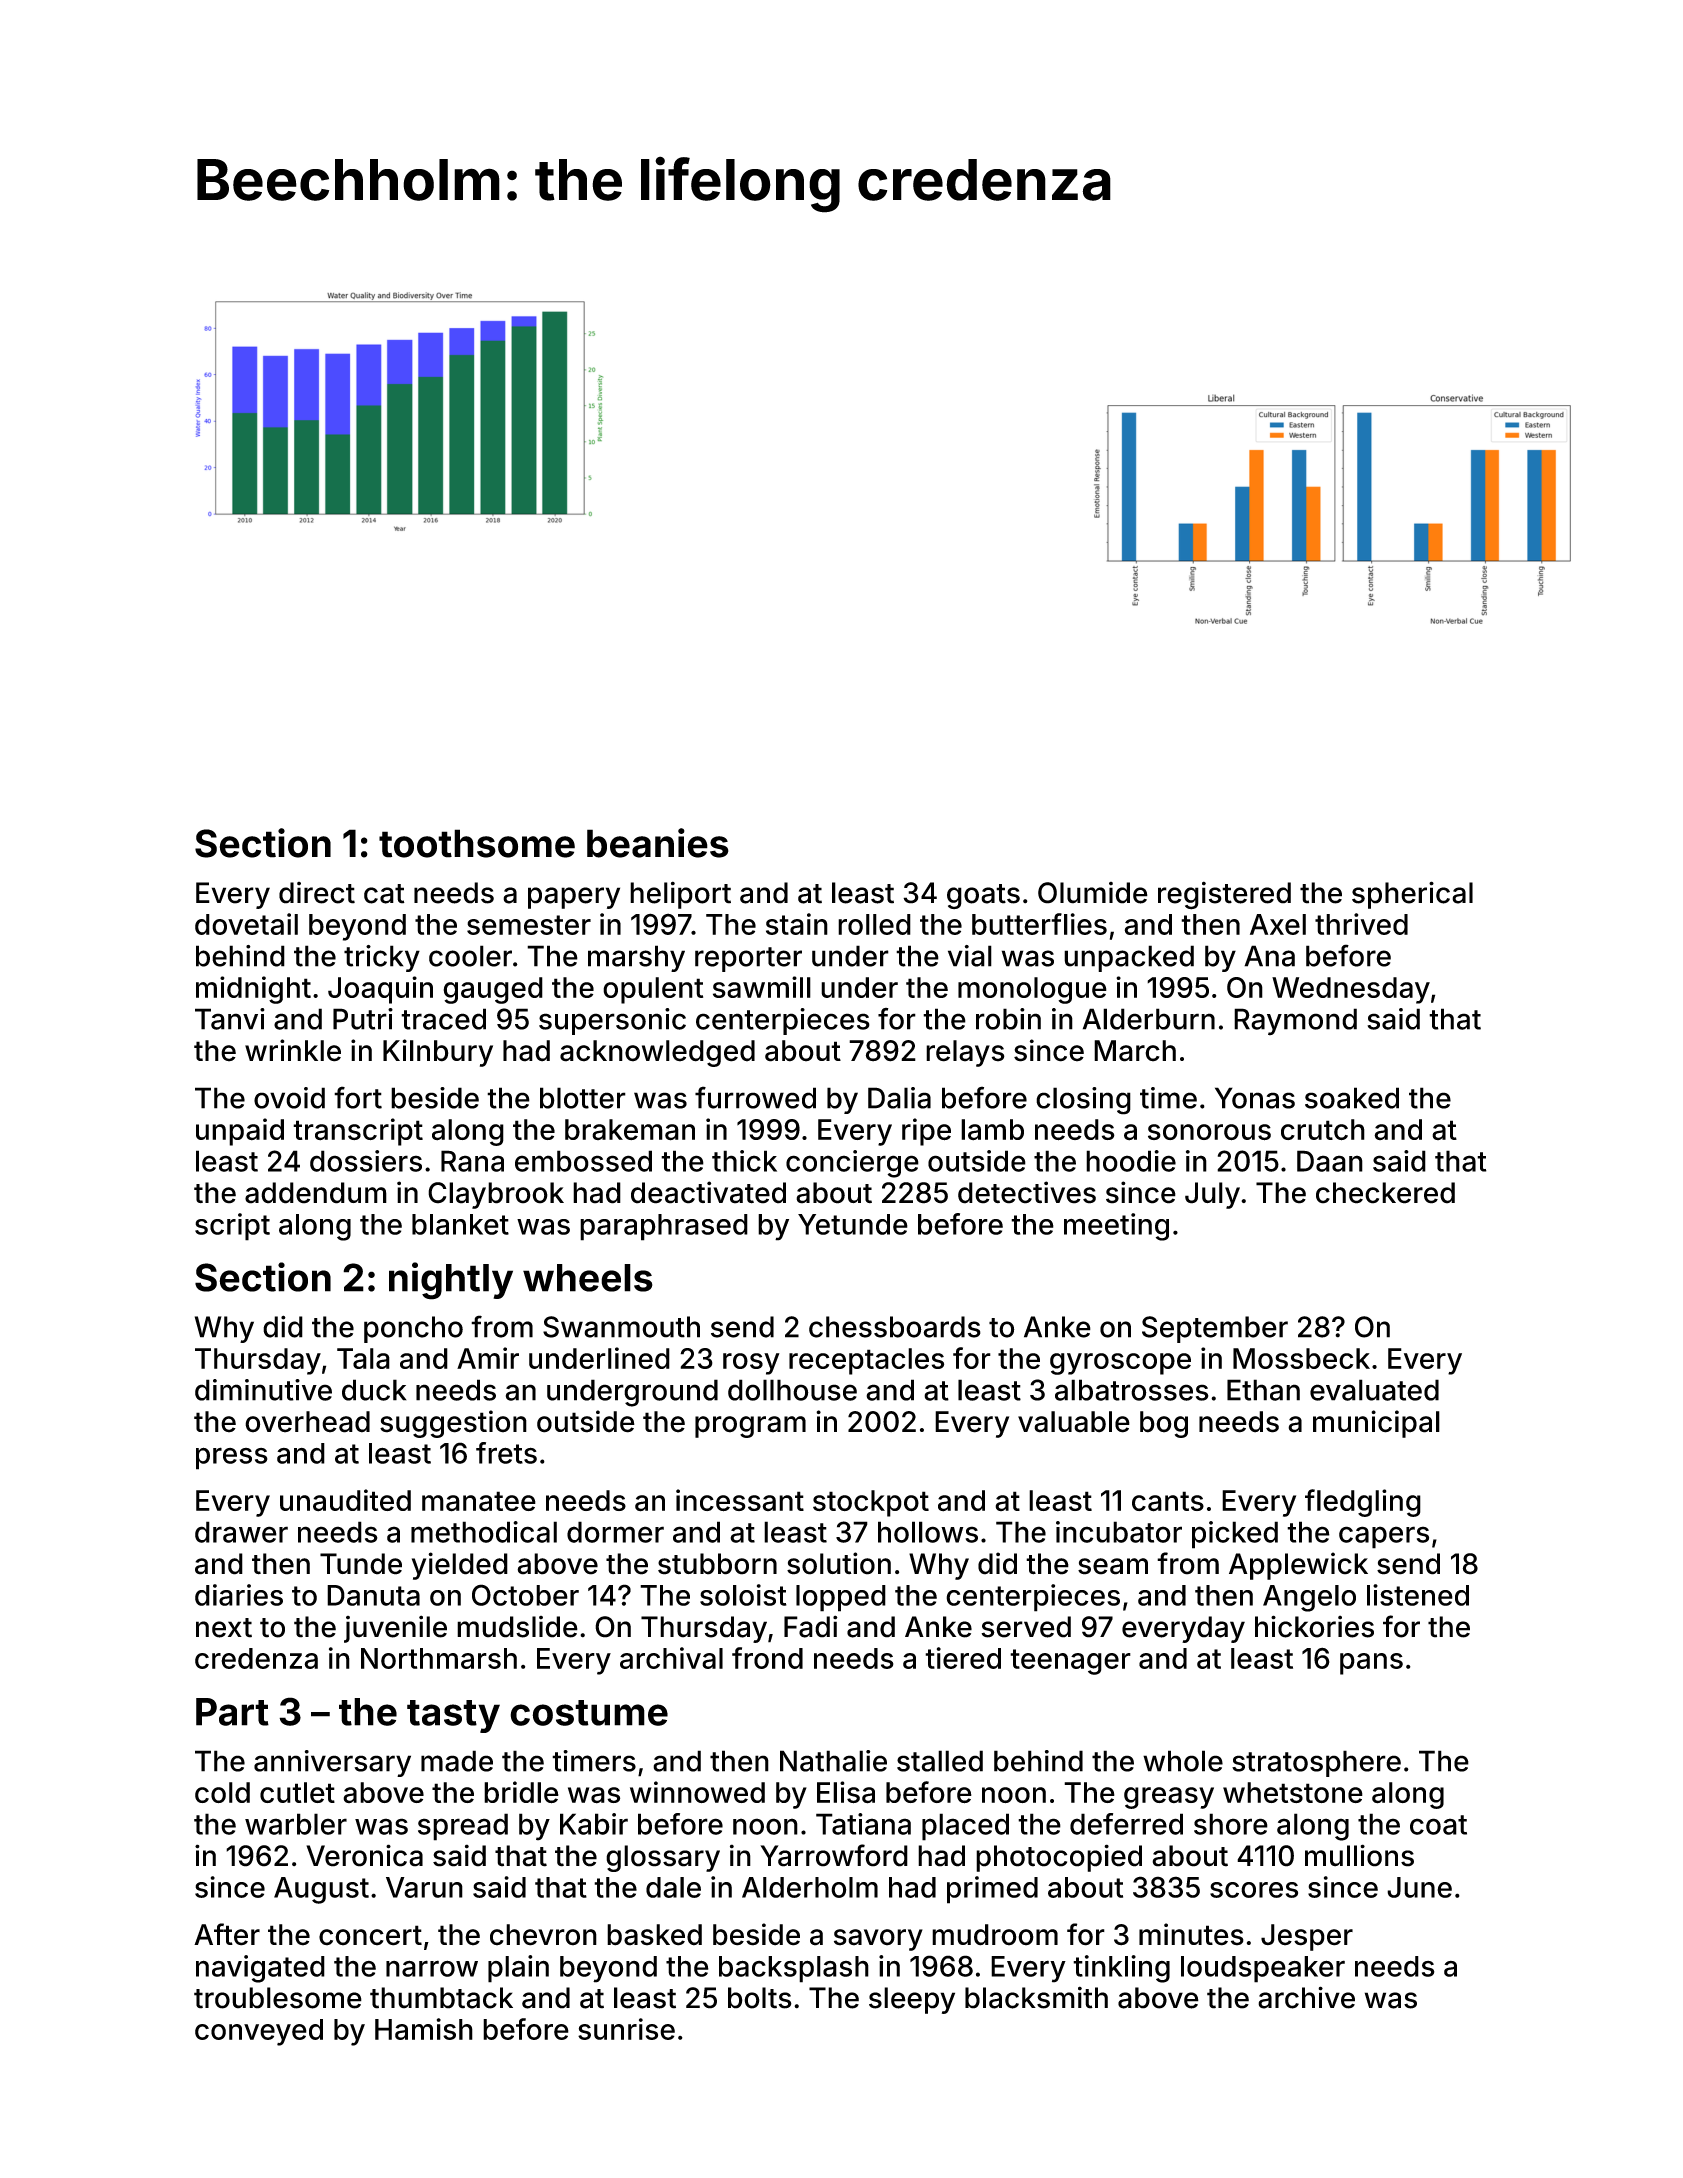  What do you see at coordinates (477, 843) in the screenshot?
I see `toothsome` at bounding box center [477, 843].
